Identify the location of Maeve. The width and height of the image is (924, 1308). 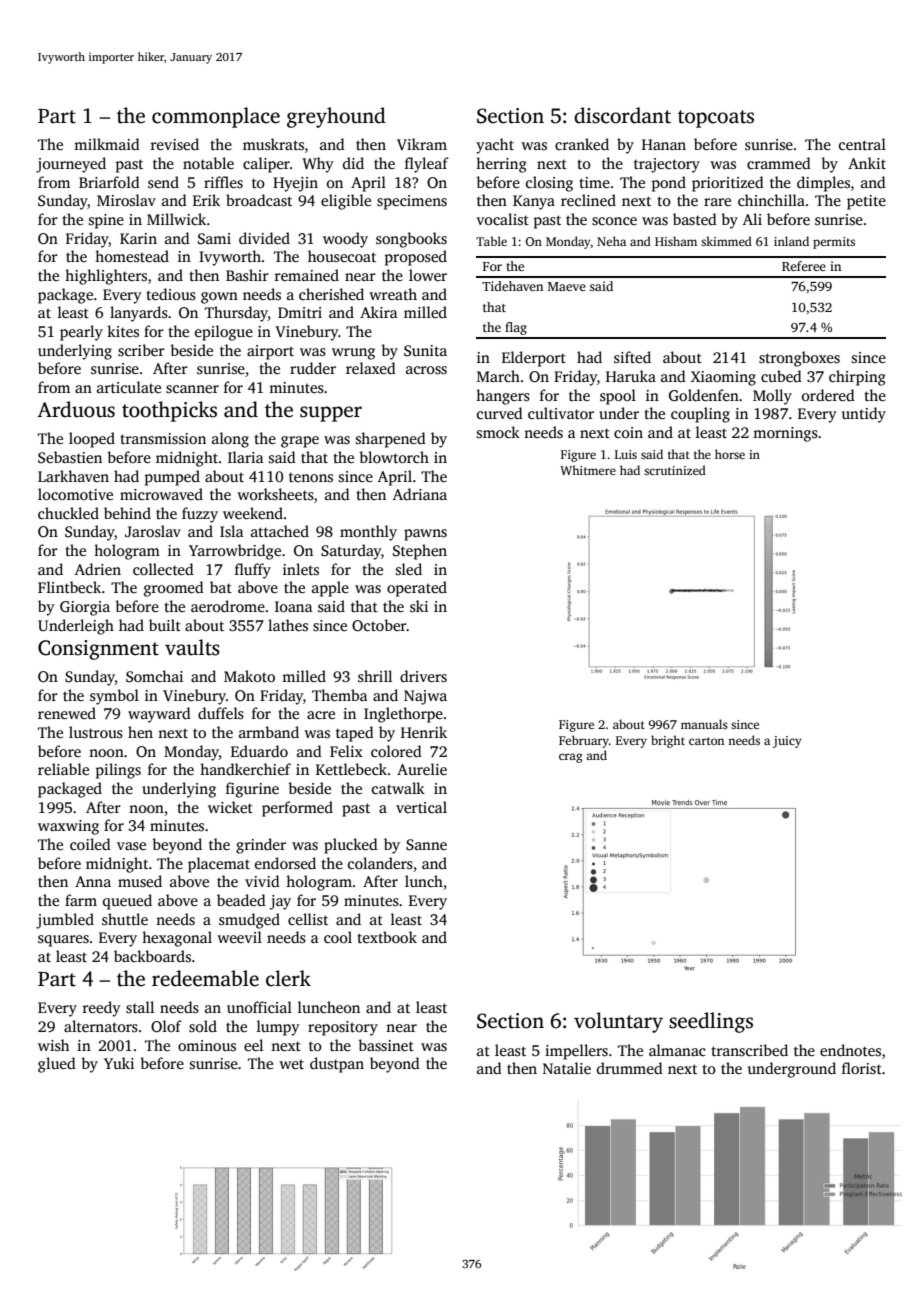
(567, 286).
